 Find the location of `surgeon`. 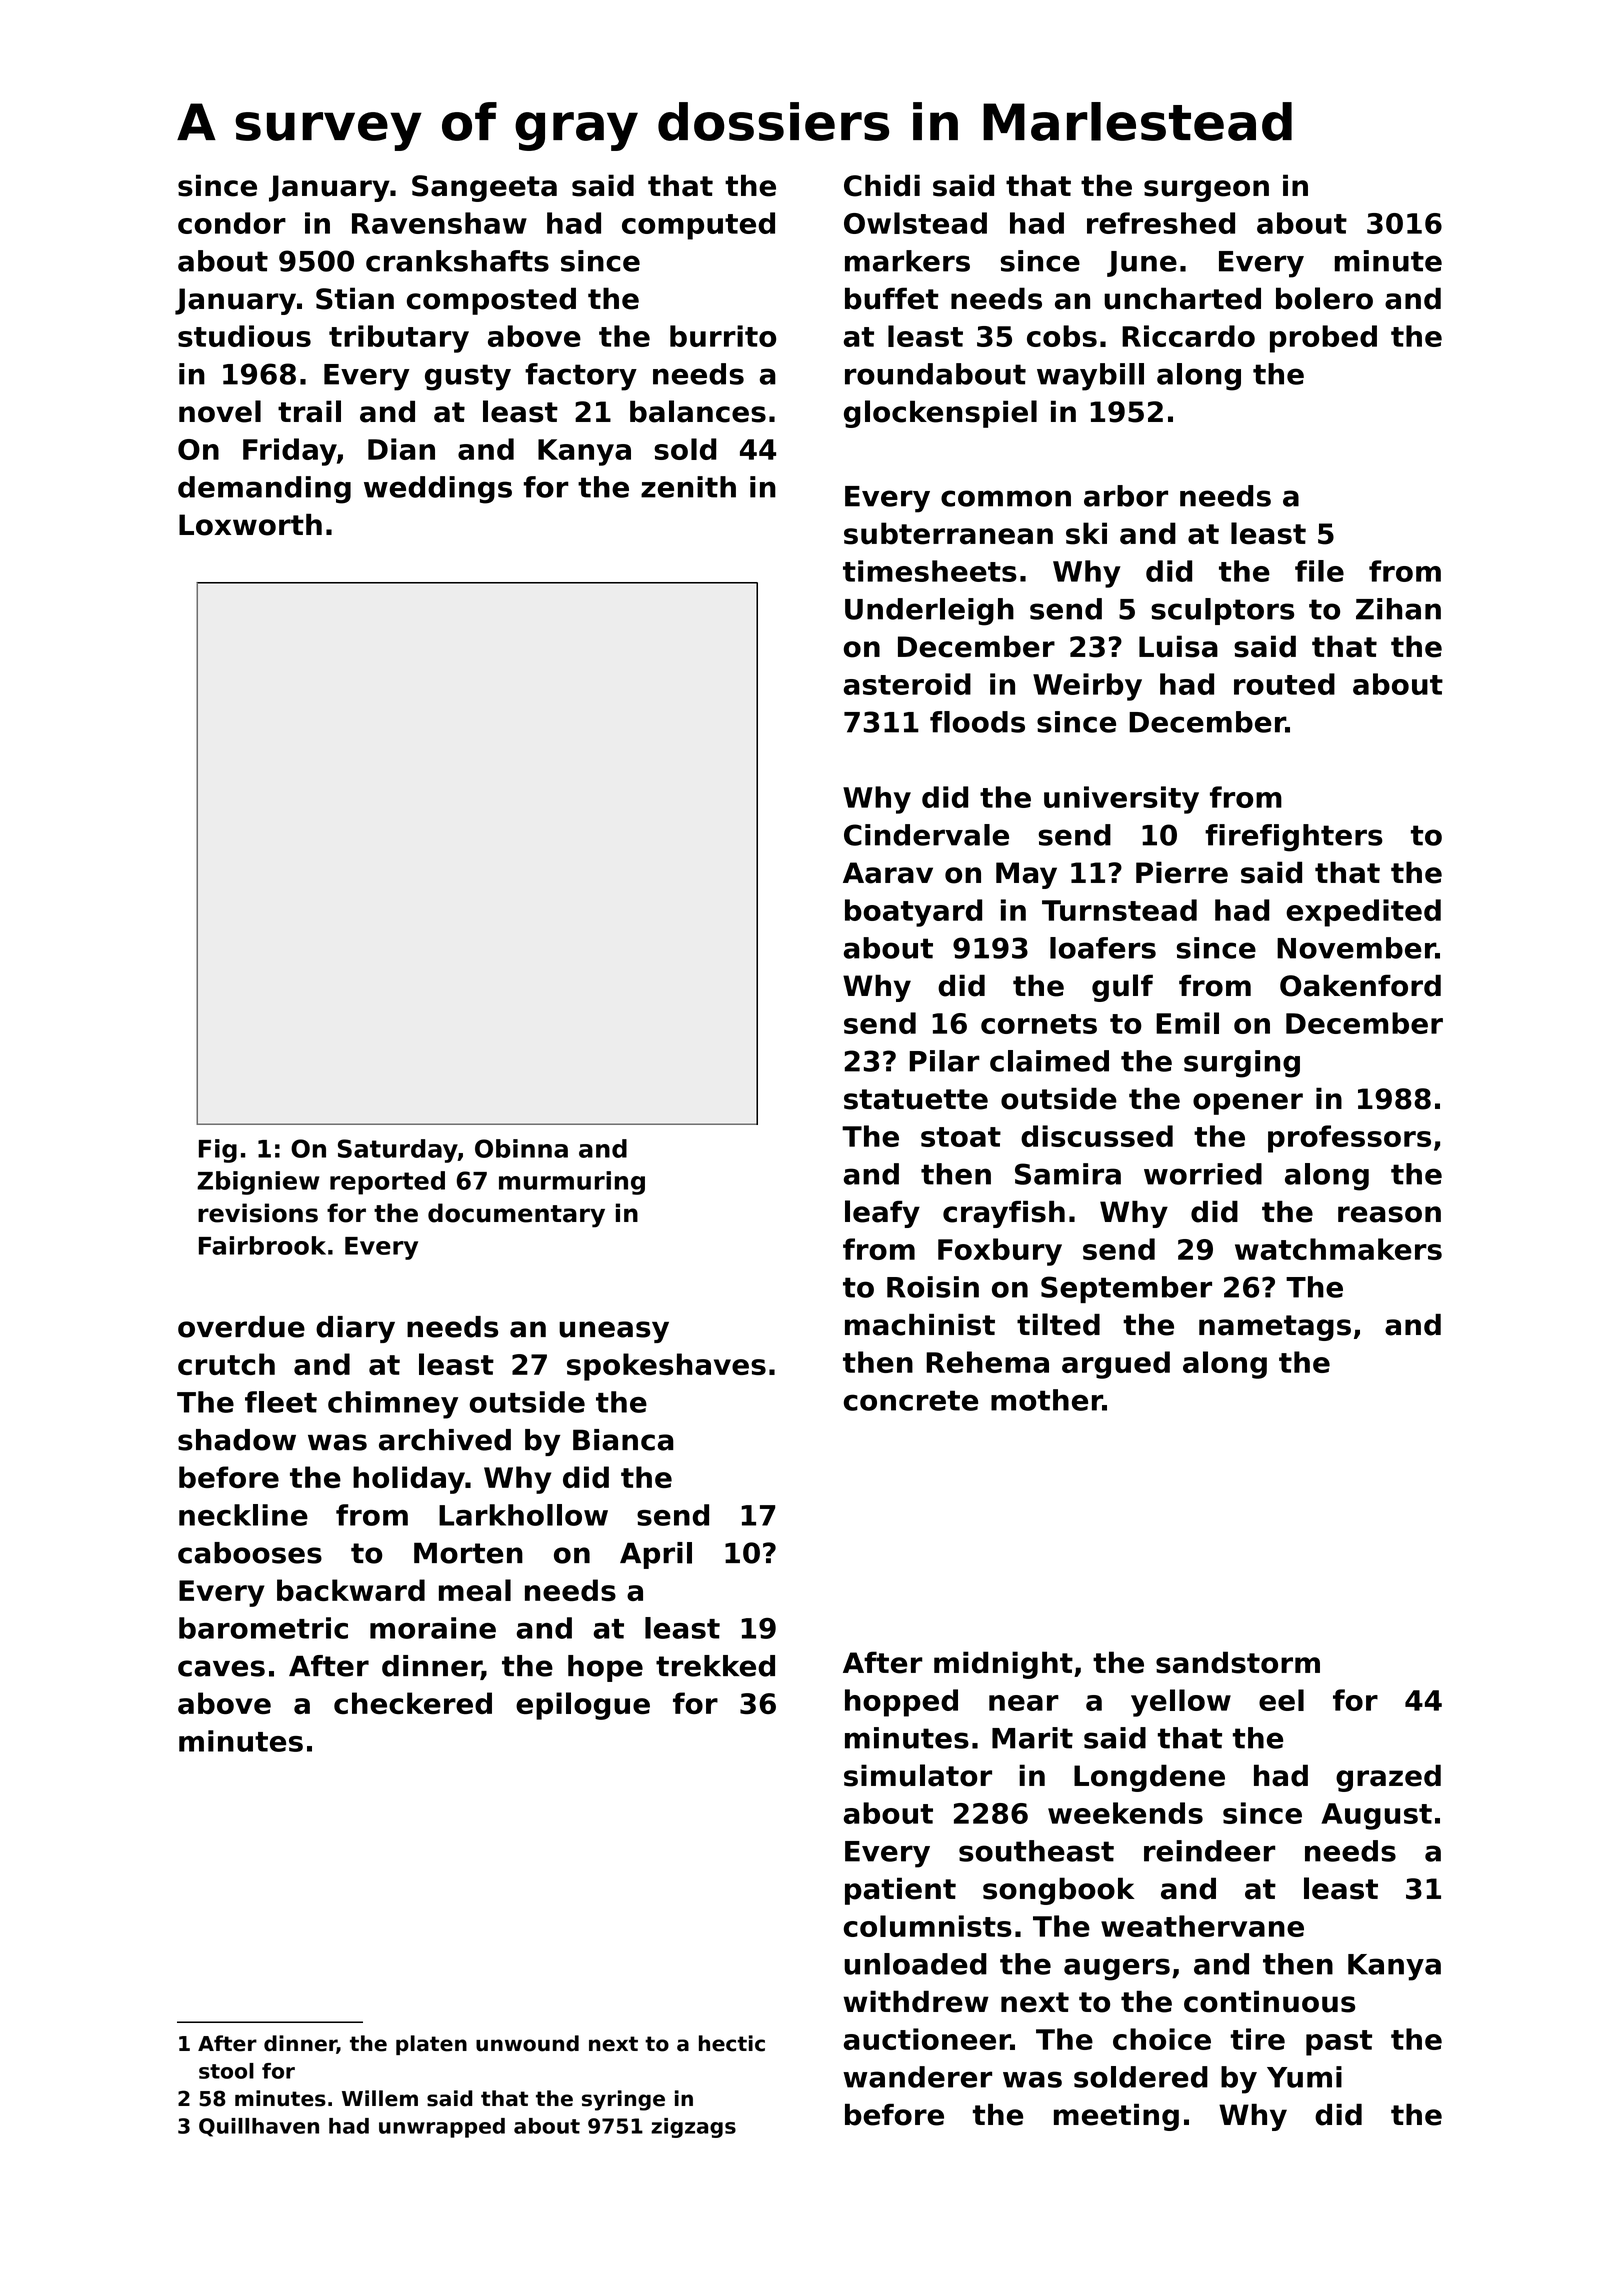

surgeon is located at coordinates (1206, 191).
